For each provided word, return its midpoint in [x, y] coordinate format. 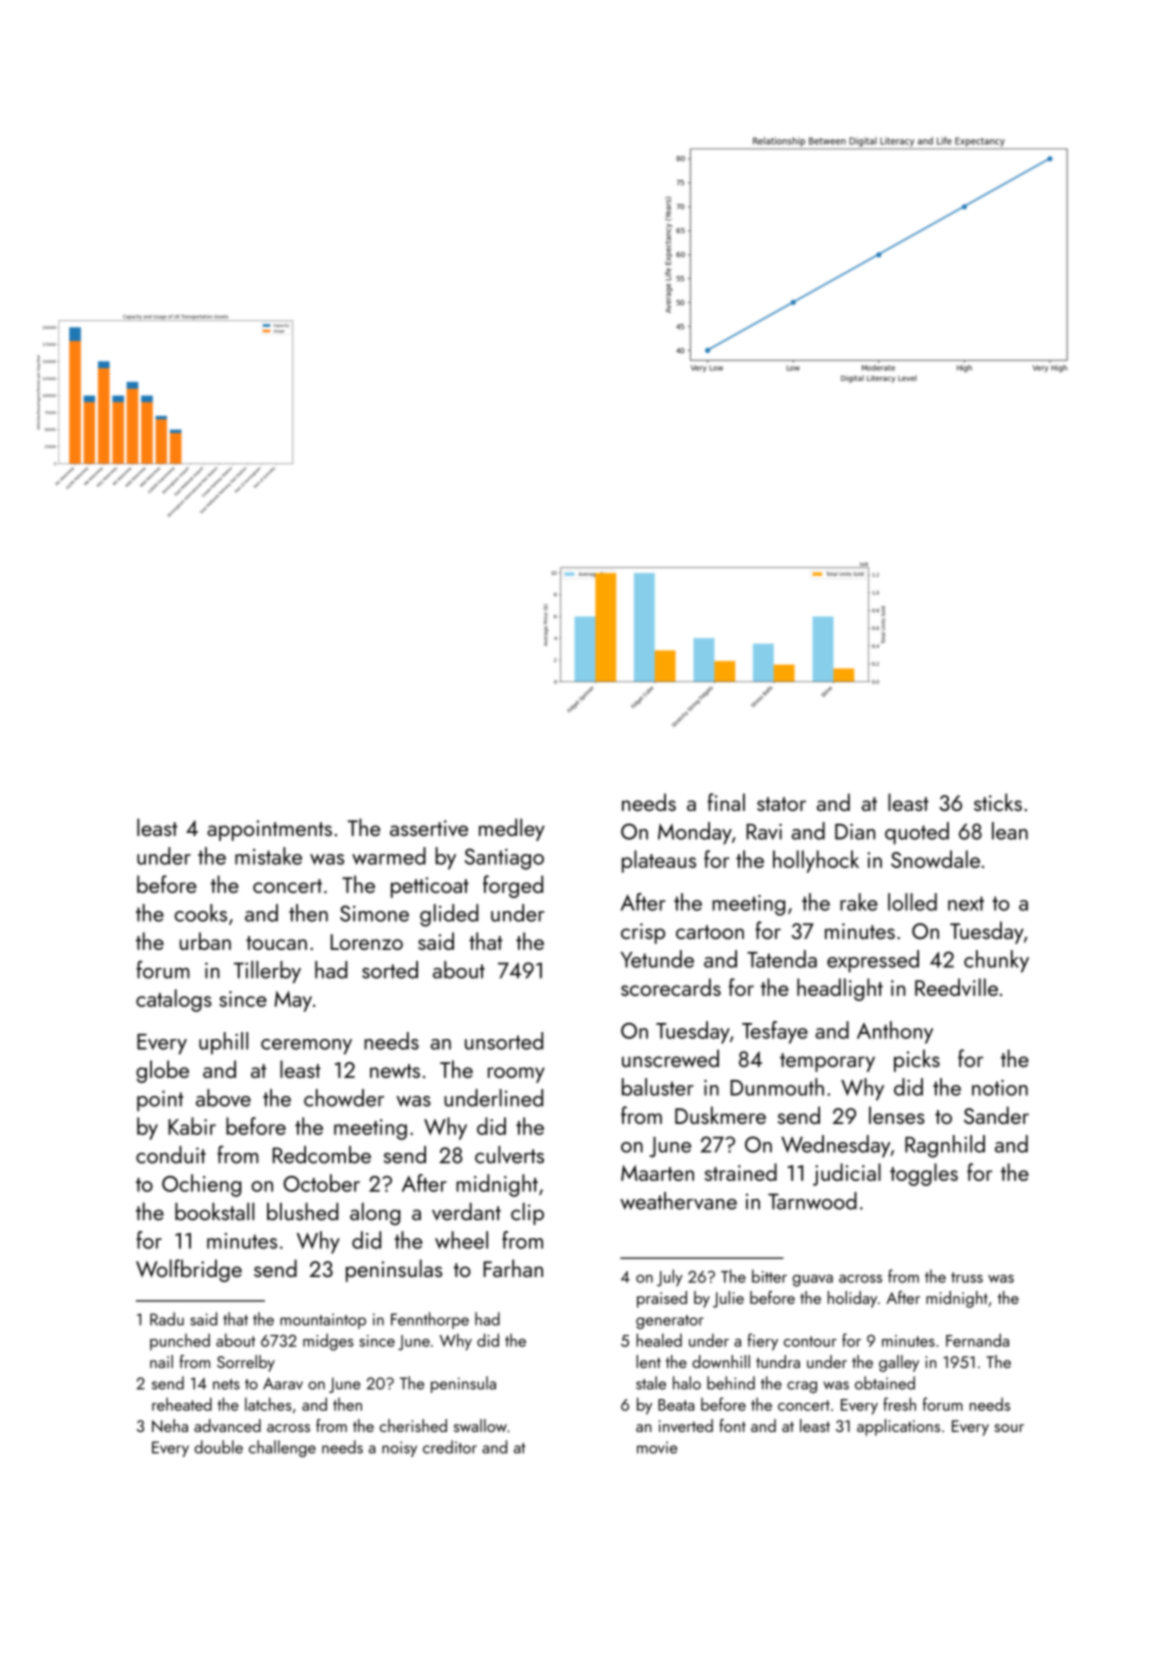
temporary [827, 1062]
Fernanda [977, 1340]
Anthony [895, 1032]
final [726, 802]
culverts [509, 1155]
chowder [344, 1098]
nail [161, 1361]
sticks [998, 802]
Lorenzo [367, 942]
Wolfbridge [189, 1270]
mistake [268, 856]
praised [662, 1299]
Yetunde [657, 959]
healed [659, 1340]
